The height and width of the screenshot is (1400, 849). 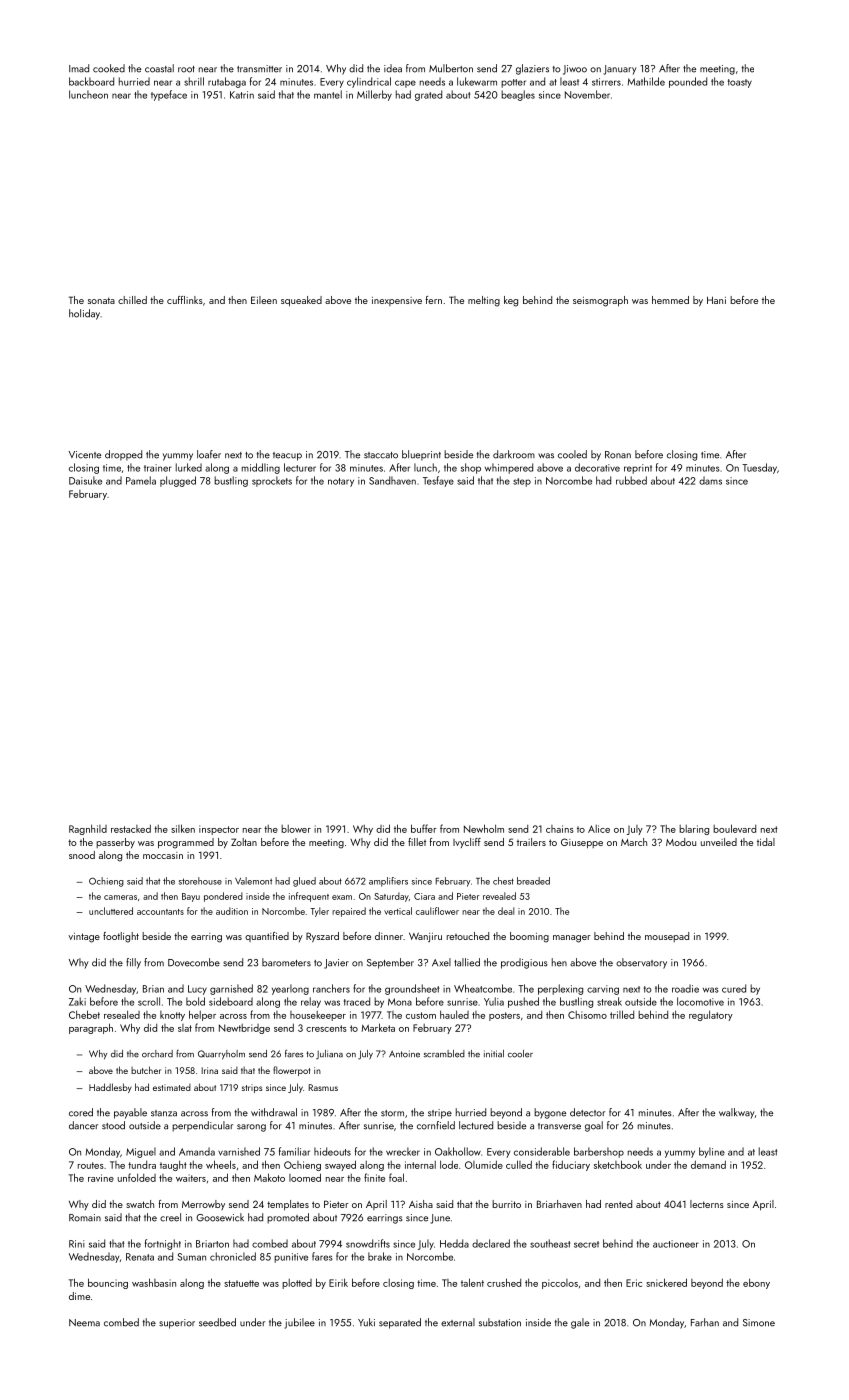 I want to click on pounded, so click(x=688, y=82).
